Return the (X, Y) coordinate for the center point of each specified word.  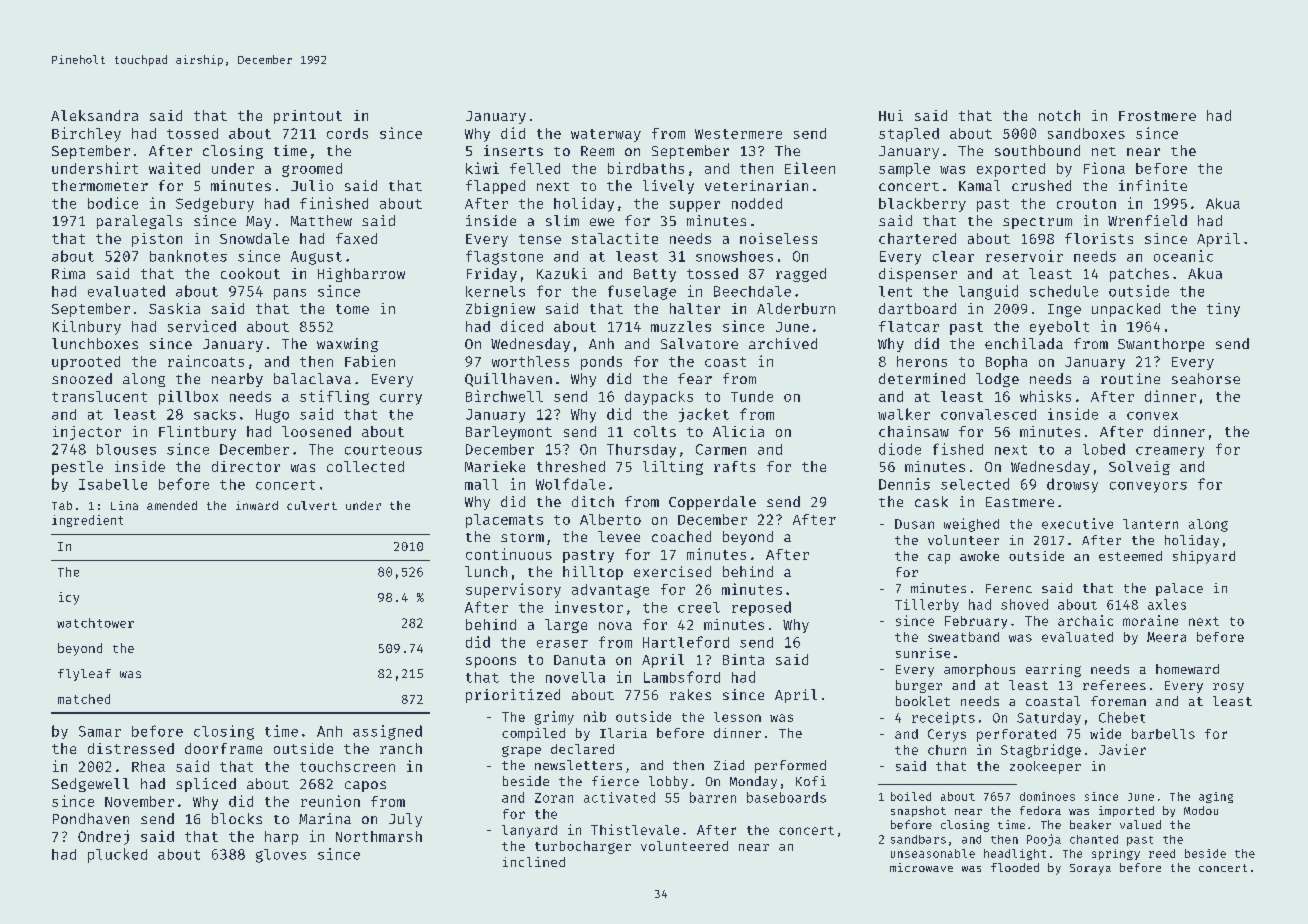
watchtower (95, 623)
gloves (281, 856)
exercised (672, 571)
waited (174, 168)
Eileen (810, 168)
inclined (534, 862)
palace (1179, 589)
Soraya (1090, 869)
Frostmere (1157, 116)
